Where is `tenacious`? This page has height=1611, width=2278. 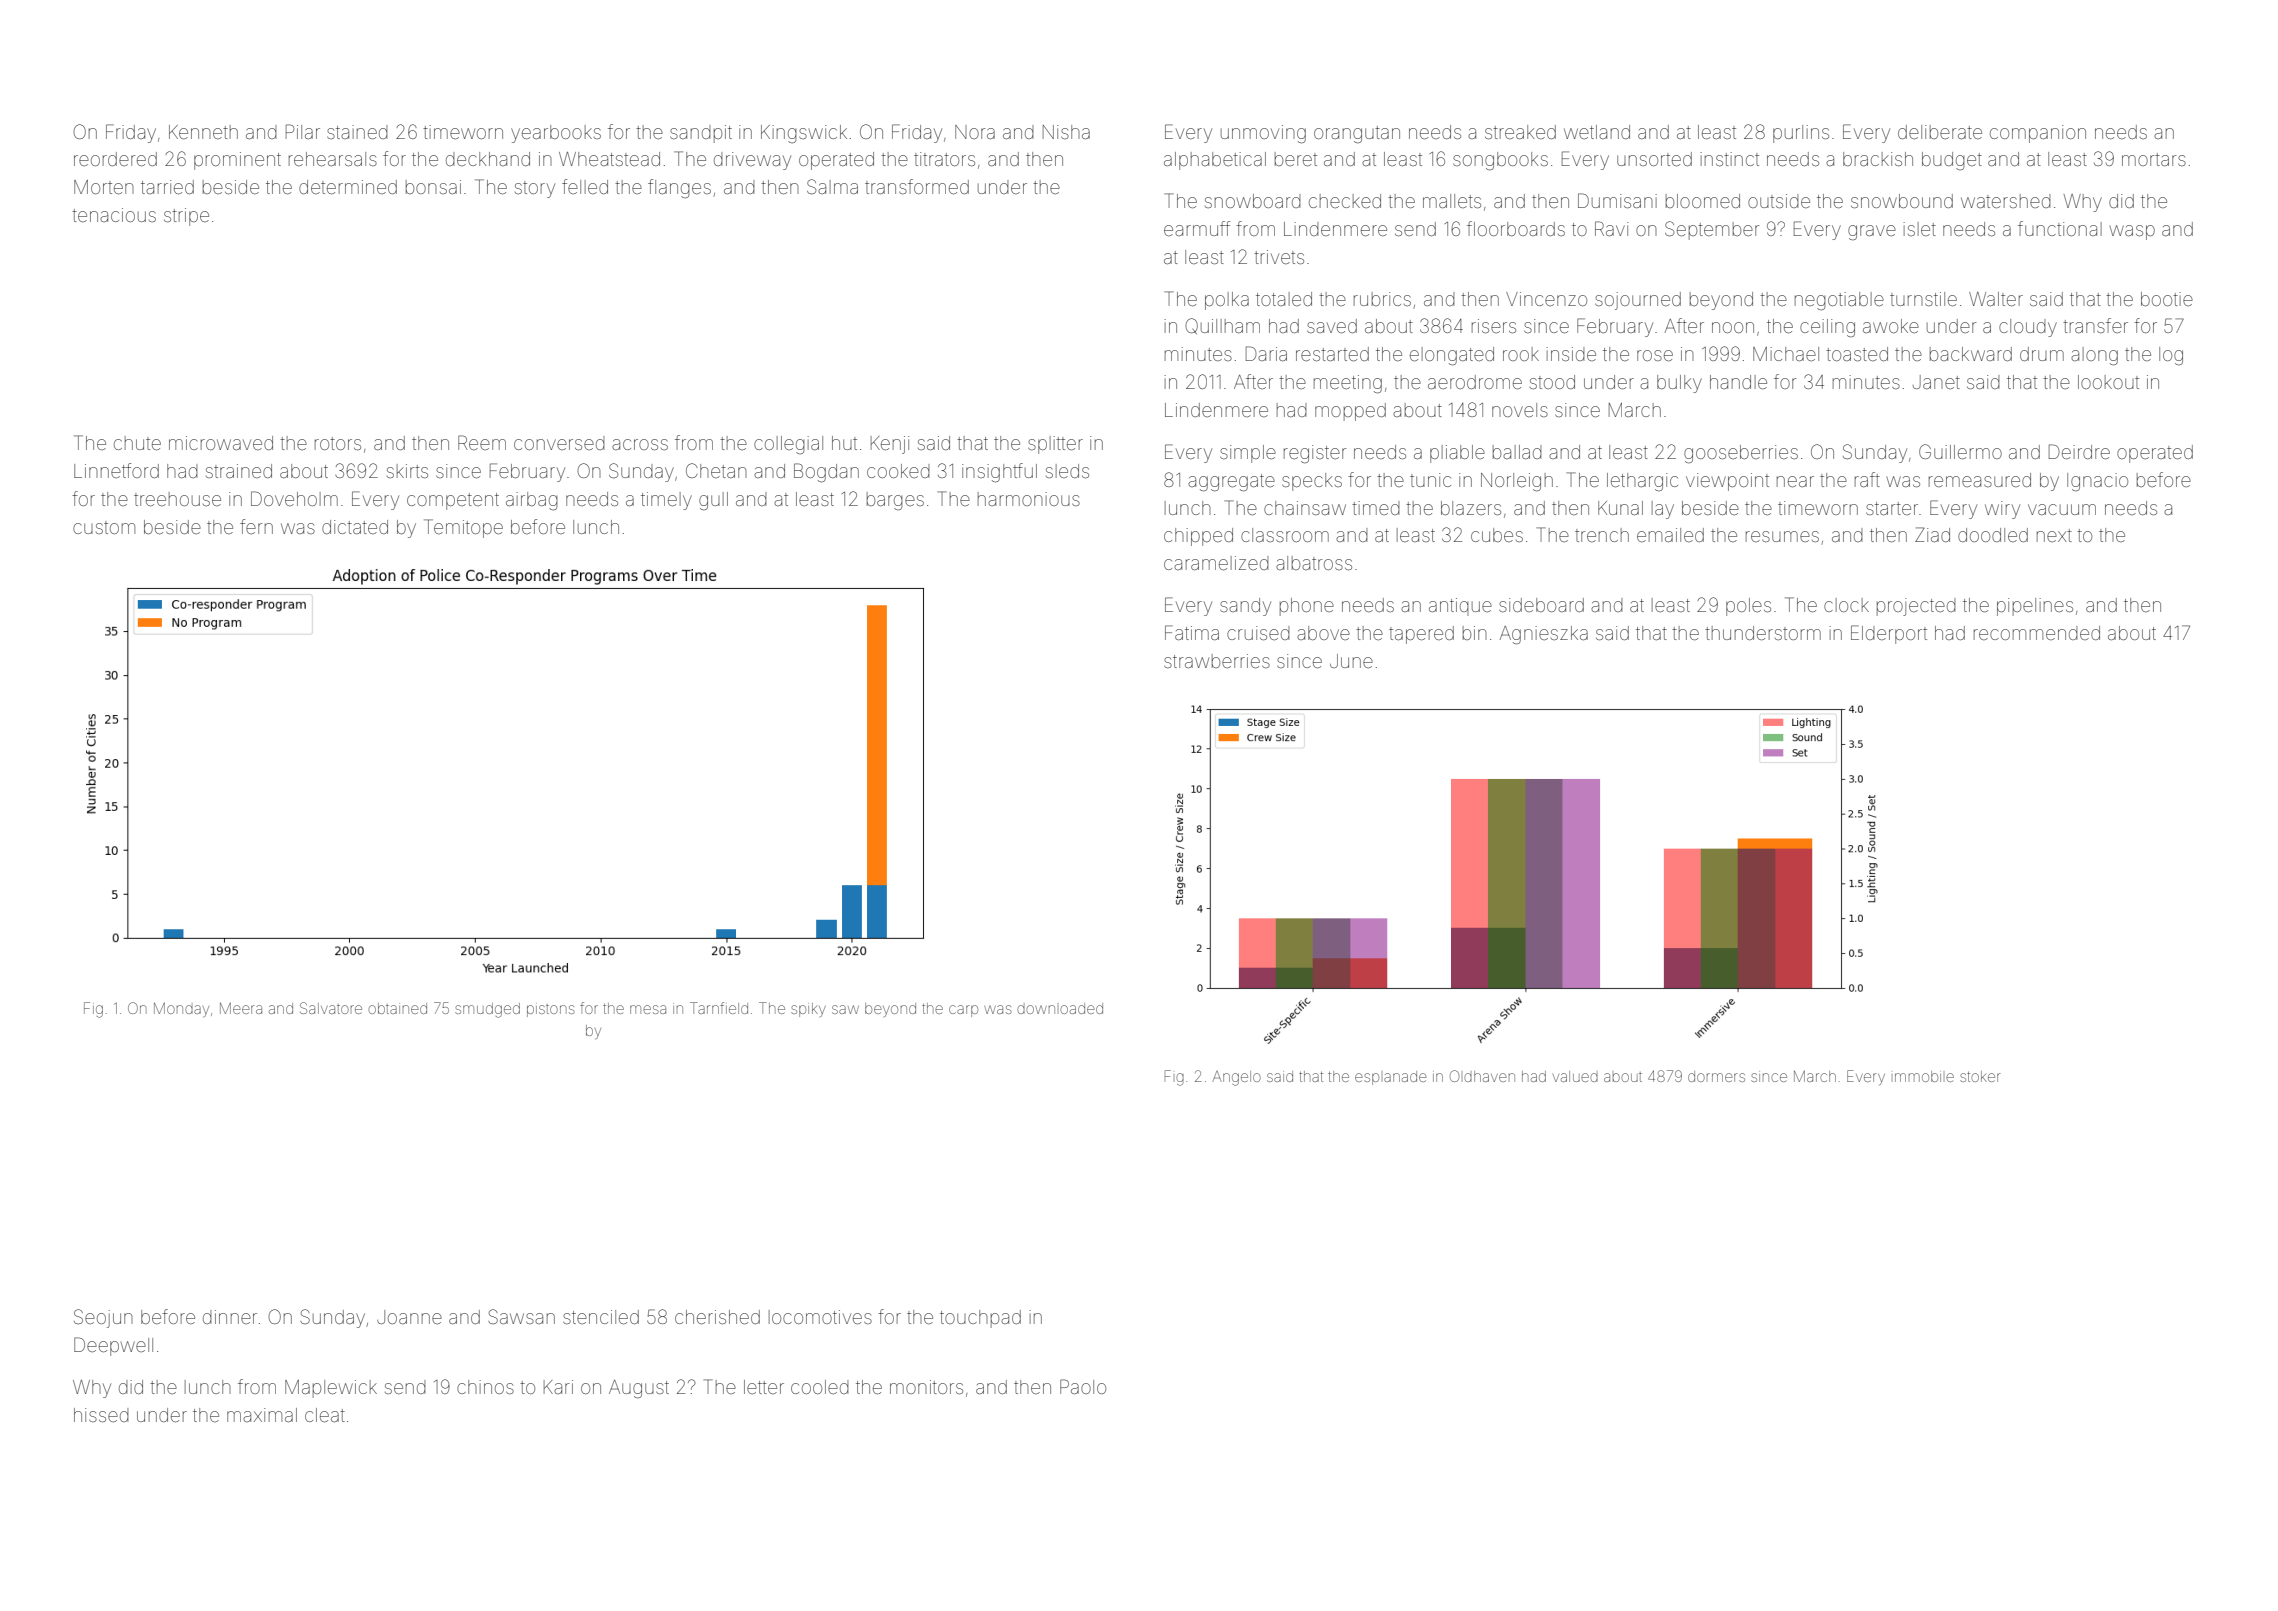
tenacious is located at coordinates (114, 215).
